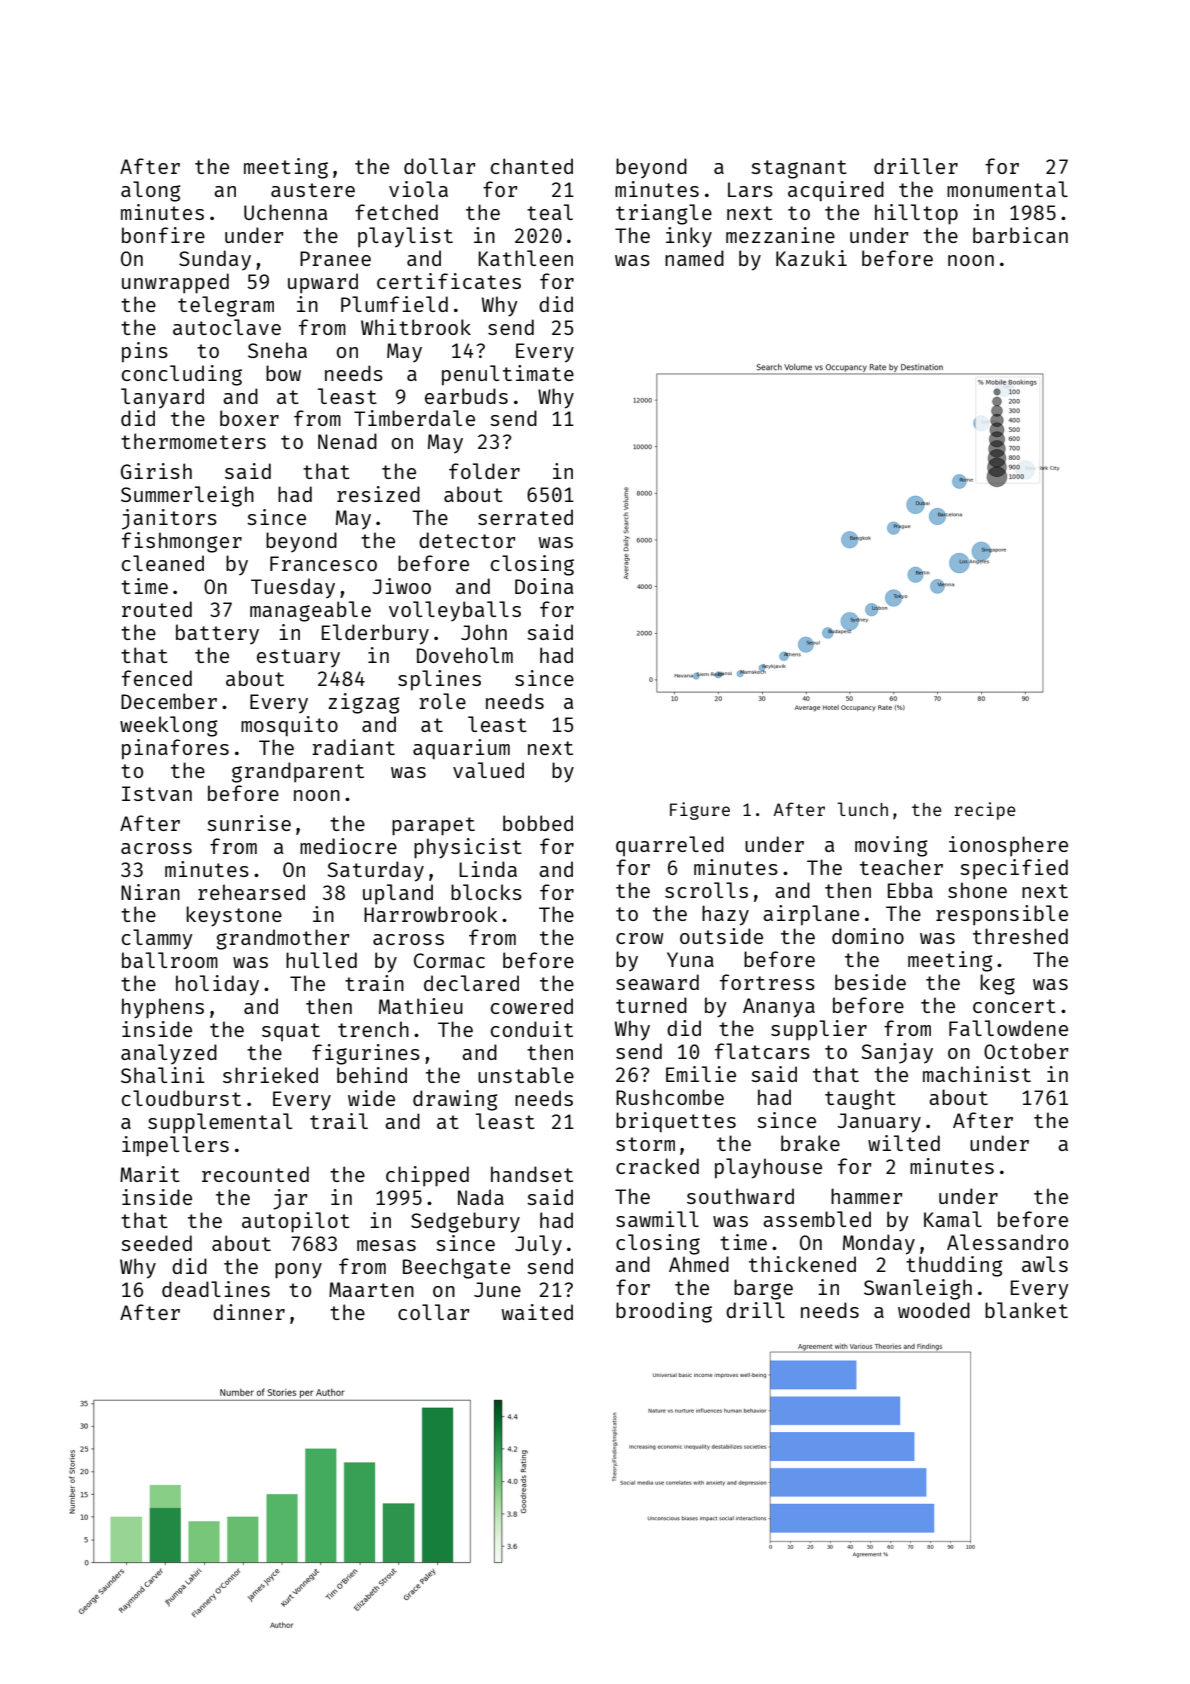 The width and height of the screenshot is (1190, 1684). I want to click on holiday, so click(217, 985).
